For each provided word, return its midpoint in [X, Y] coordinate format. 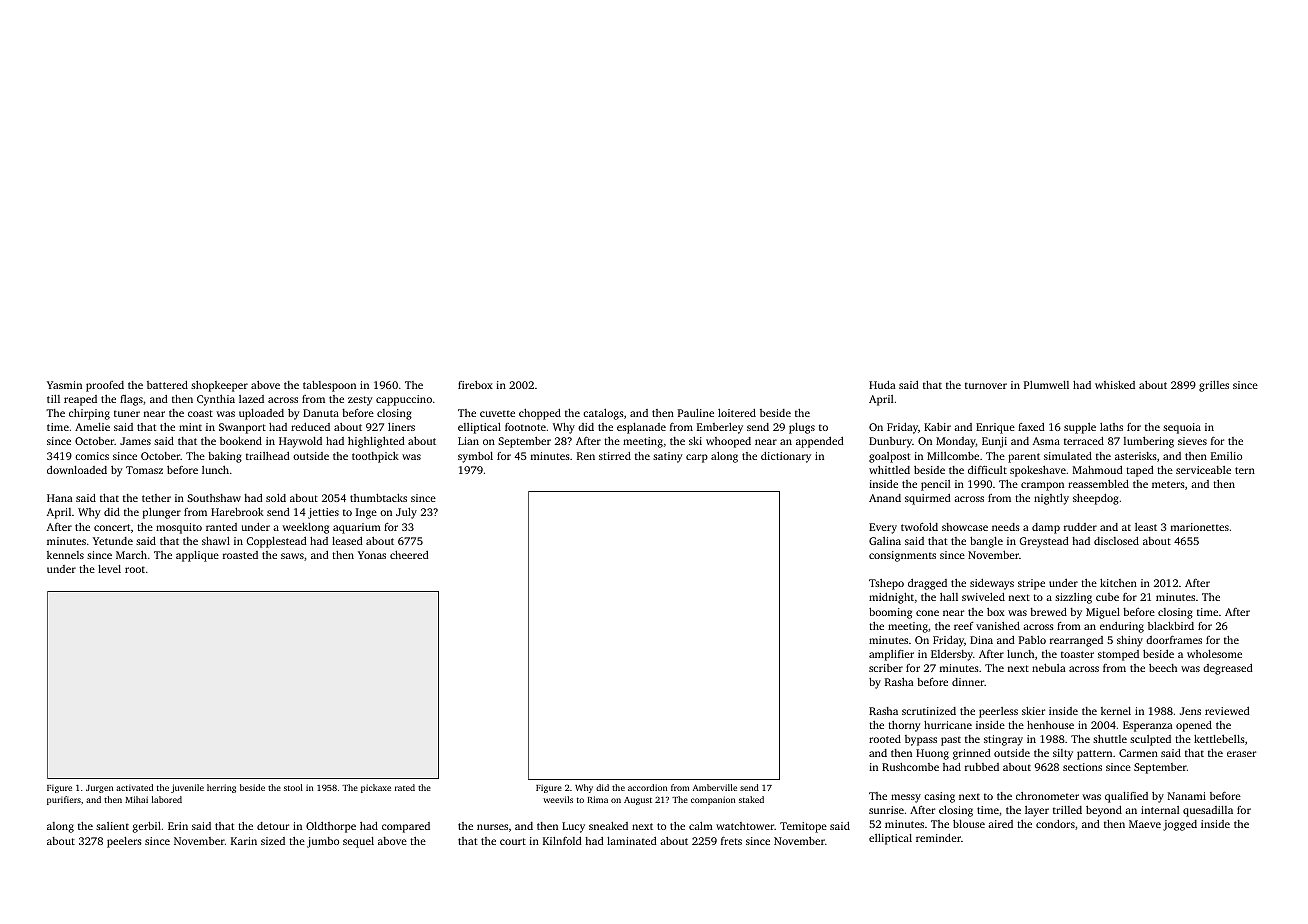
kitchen [1118, 583]
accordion [647, 787]
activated [134, 787]
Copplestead [277, 542]
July [406, 513]
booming [890, 613]
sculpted [1150, 740]
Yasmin [64, 385]
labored [167, 799]
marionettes [1200, 527]
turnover [986, 385]
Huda [882, 385]
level [109, 569]
